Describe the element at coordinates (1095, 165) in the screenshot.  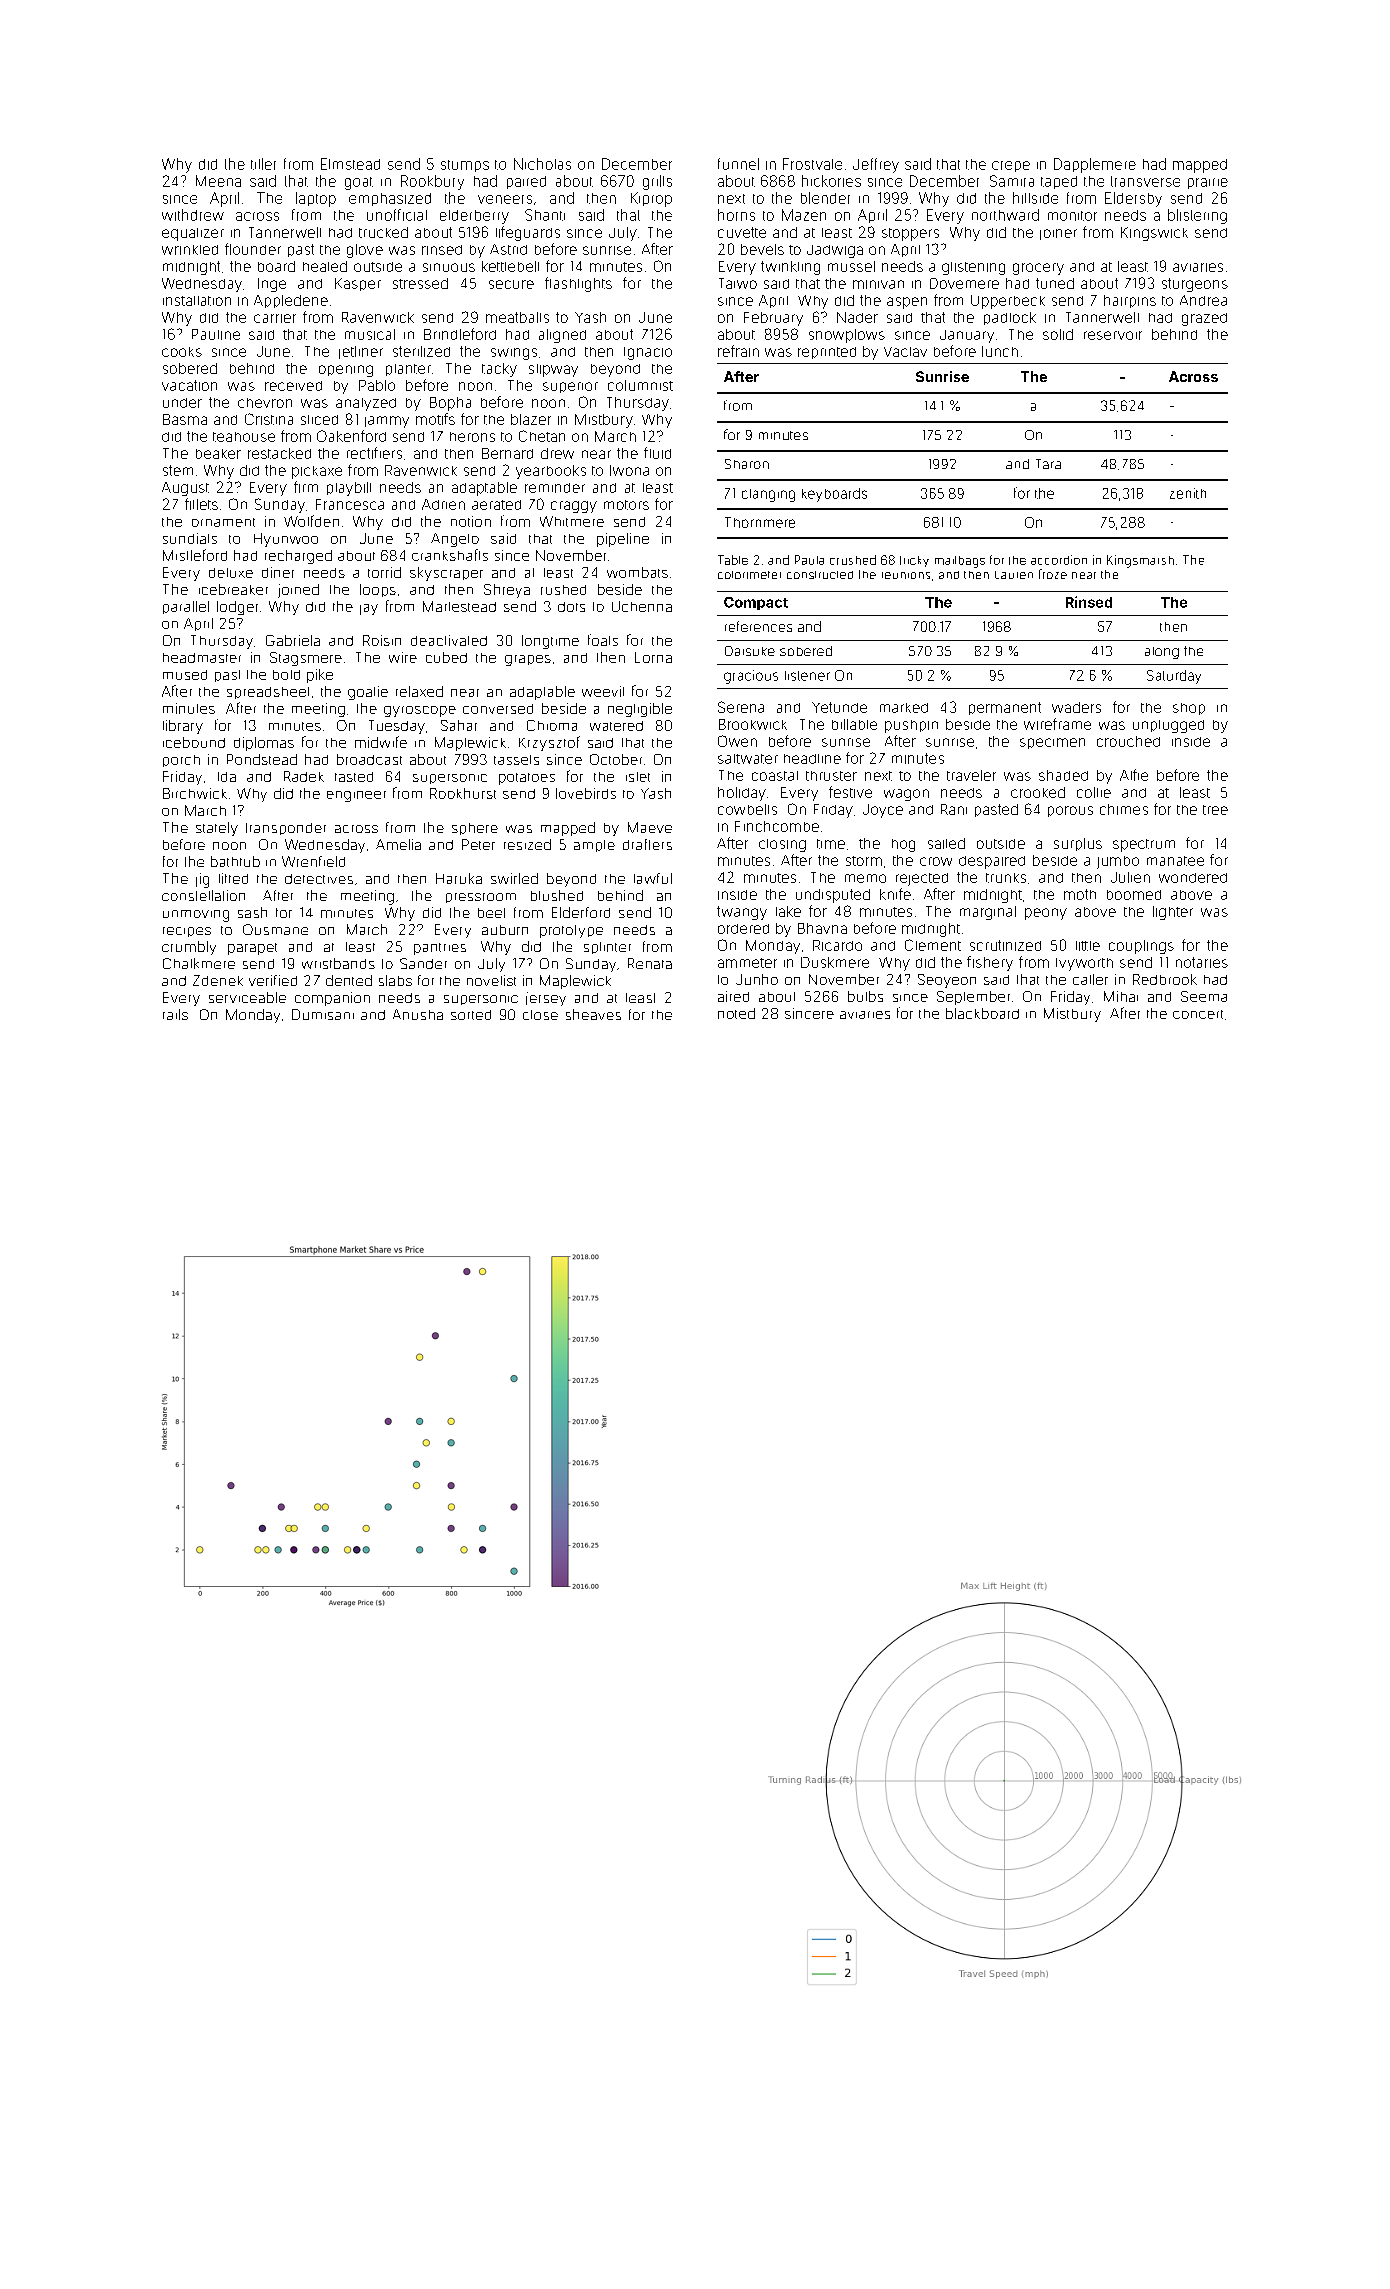
I see `Dapplemere` at that location.
